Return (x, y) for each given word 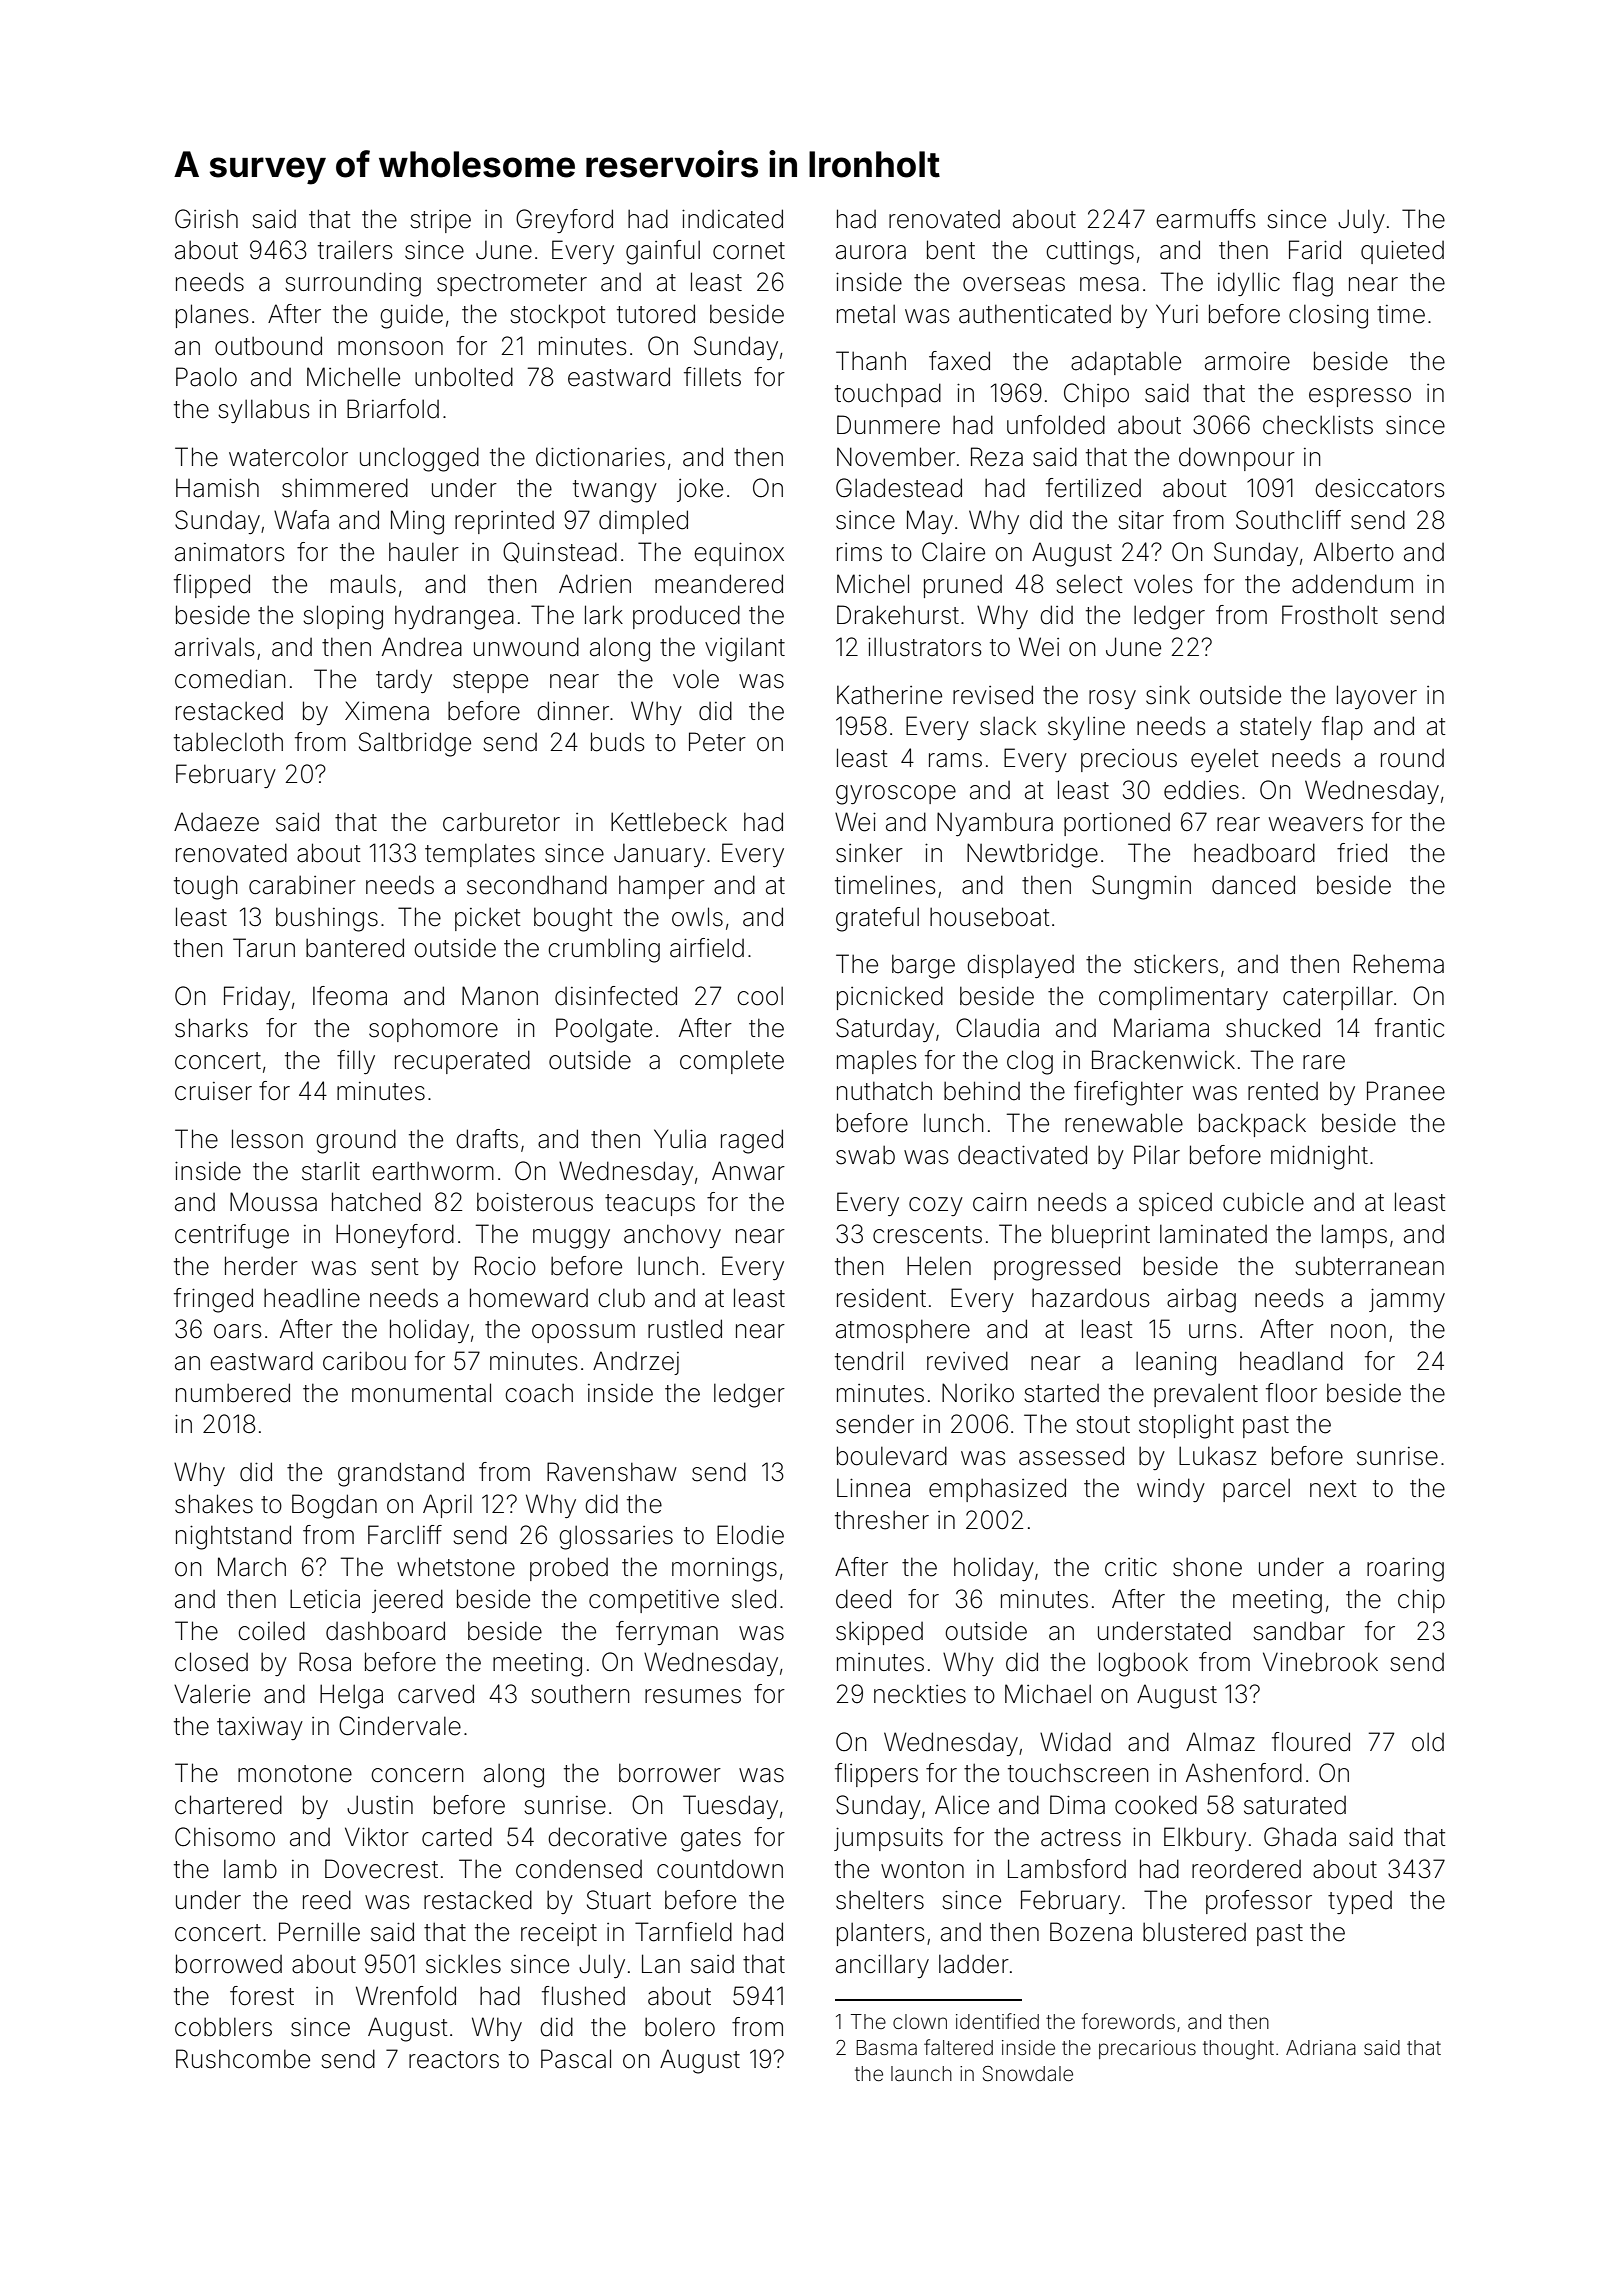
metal (866, 314)
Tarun (264, 948)
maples (877, 1062)
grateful (877, 919)
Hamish (217, 488)
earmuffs (1206, 219)
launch (921, 2073)
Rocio (505, 1266)
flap (1342, 728)
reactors (454, 2060)
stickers (1176, 964)
